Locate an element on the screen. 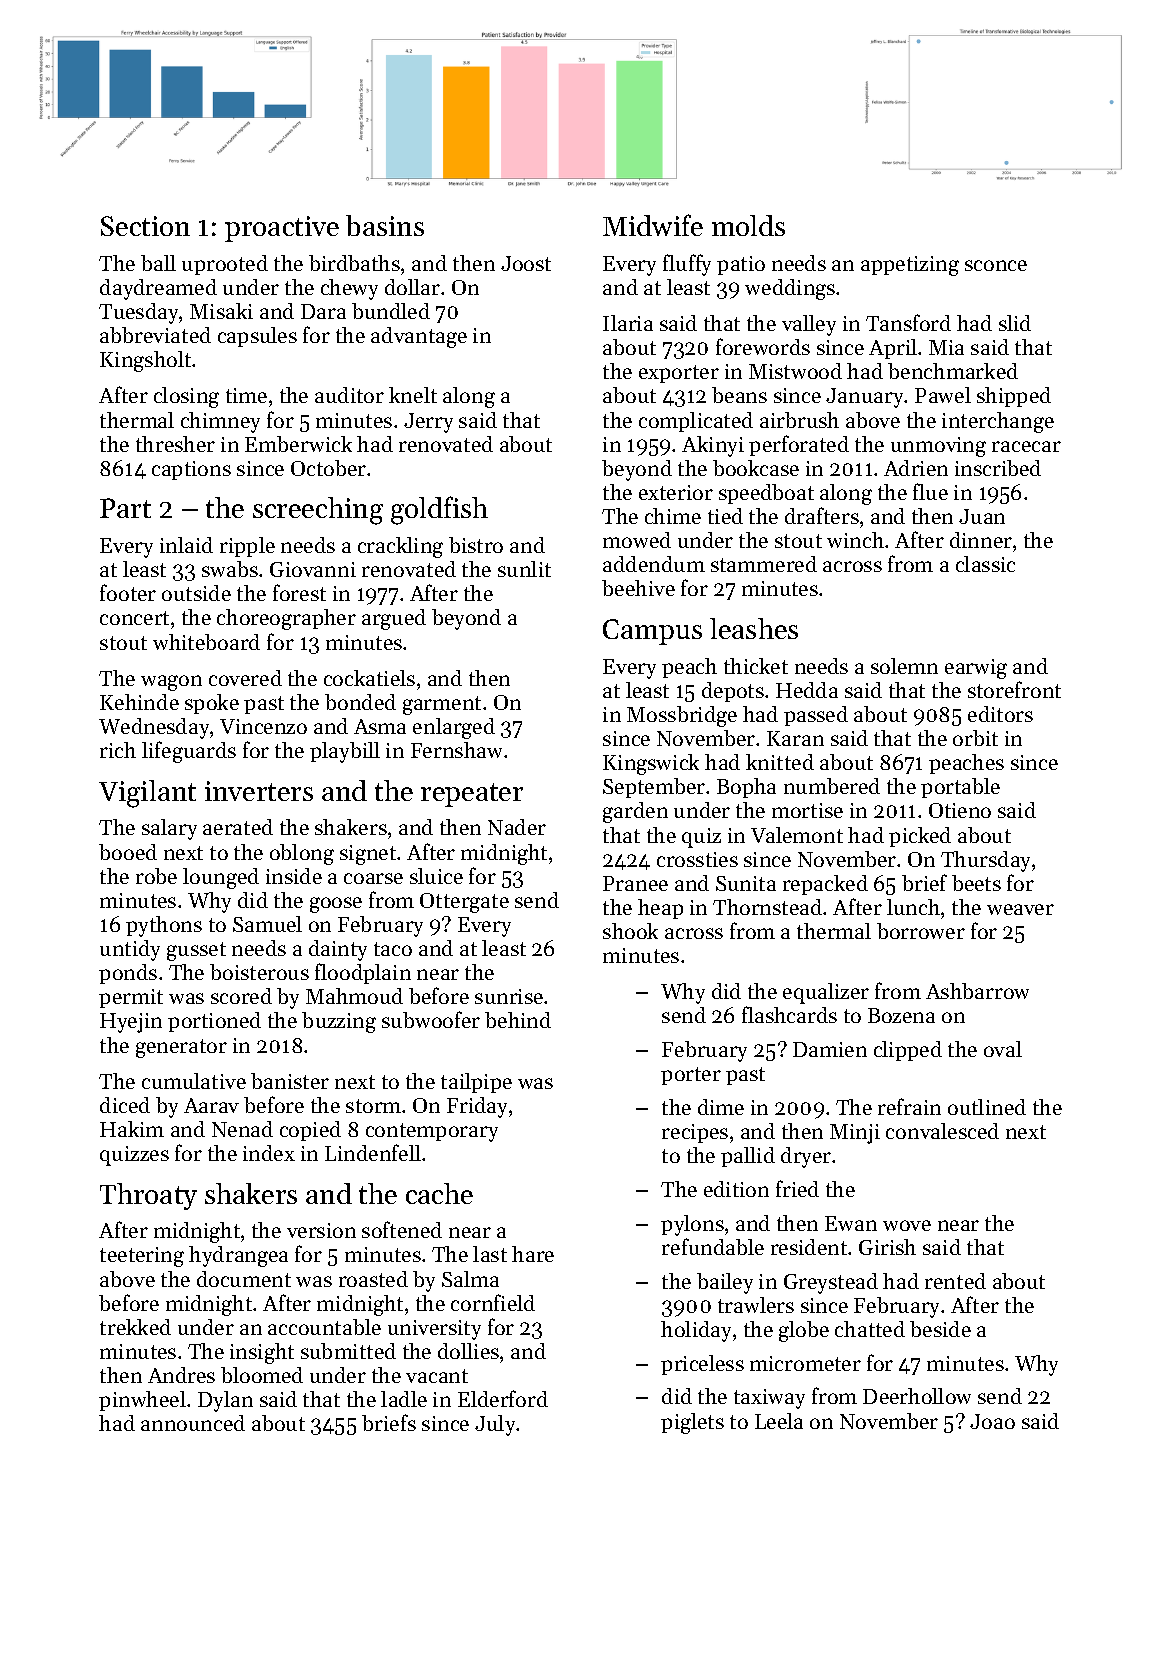 The height and width of the screenshot is (1654, 1165). beehive is located at coordinates (638, 588).
